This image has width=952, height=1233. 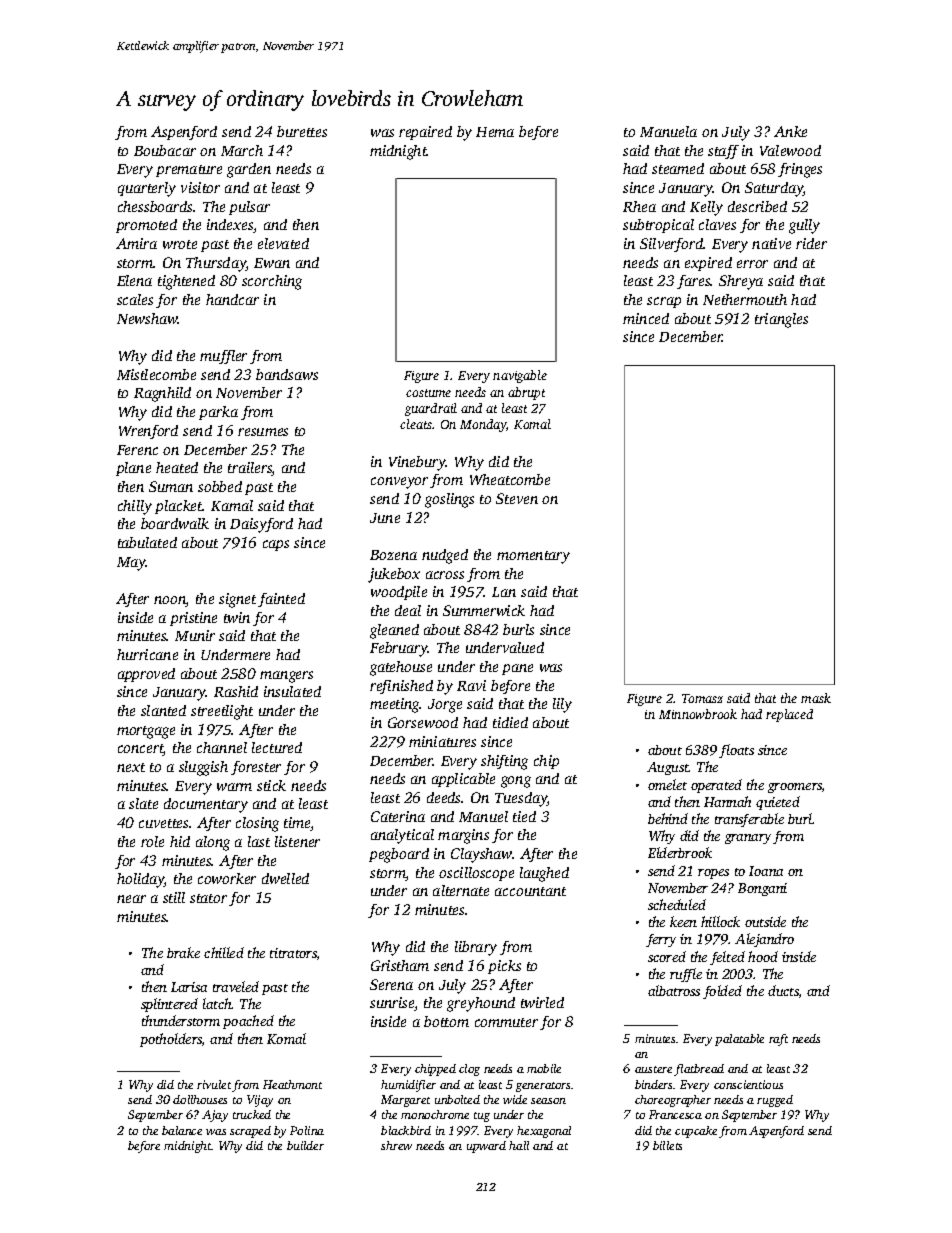 What do you see at coordinates (182, 1130) in the image?
I see `balance` at bounding box center [182, 1130].
